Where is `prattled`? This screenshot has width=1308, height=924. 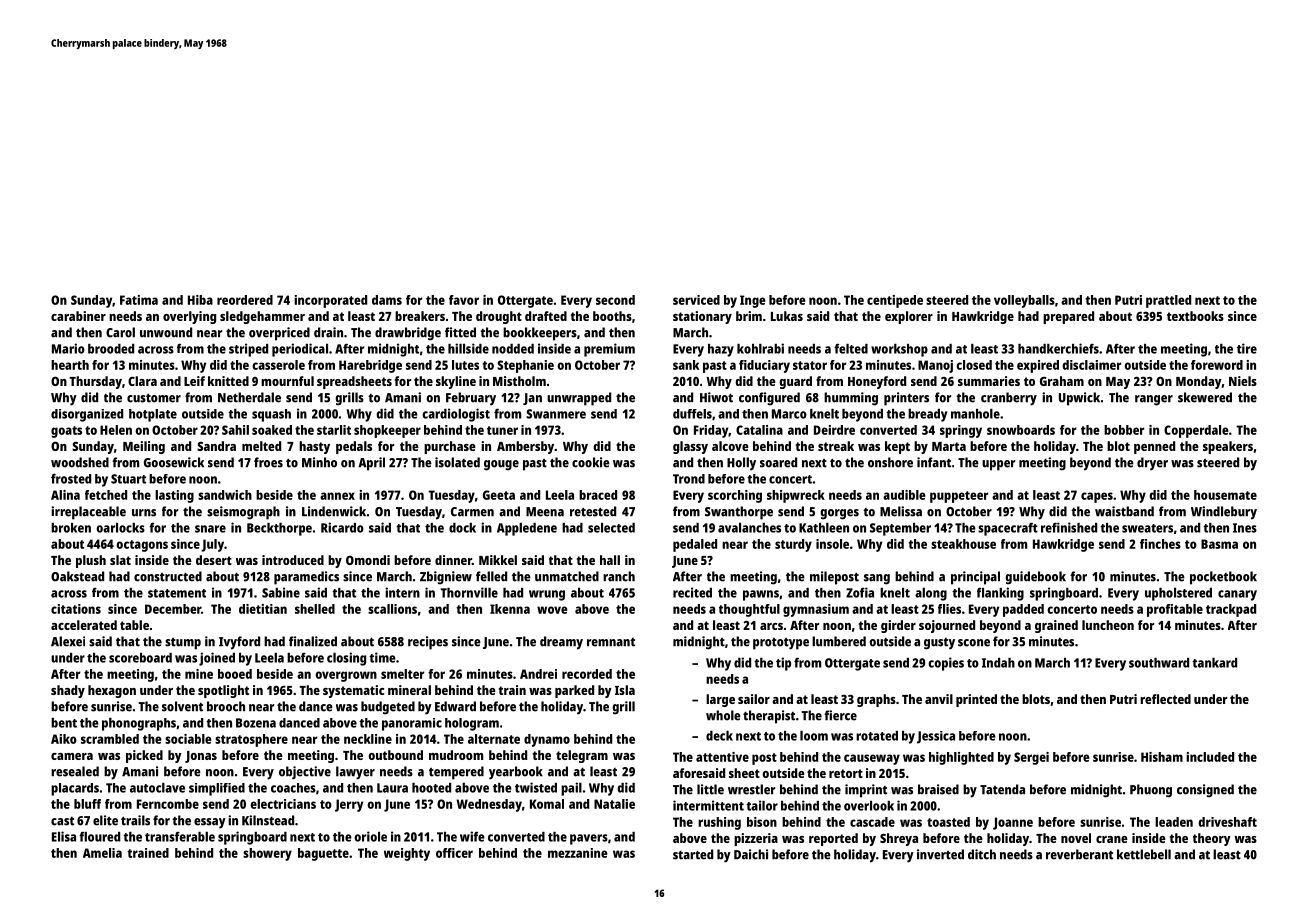
prattled is located at coordinates (1168, 301).
